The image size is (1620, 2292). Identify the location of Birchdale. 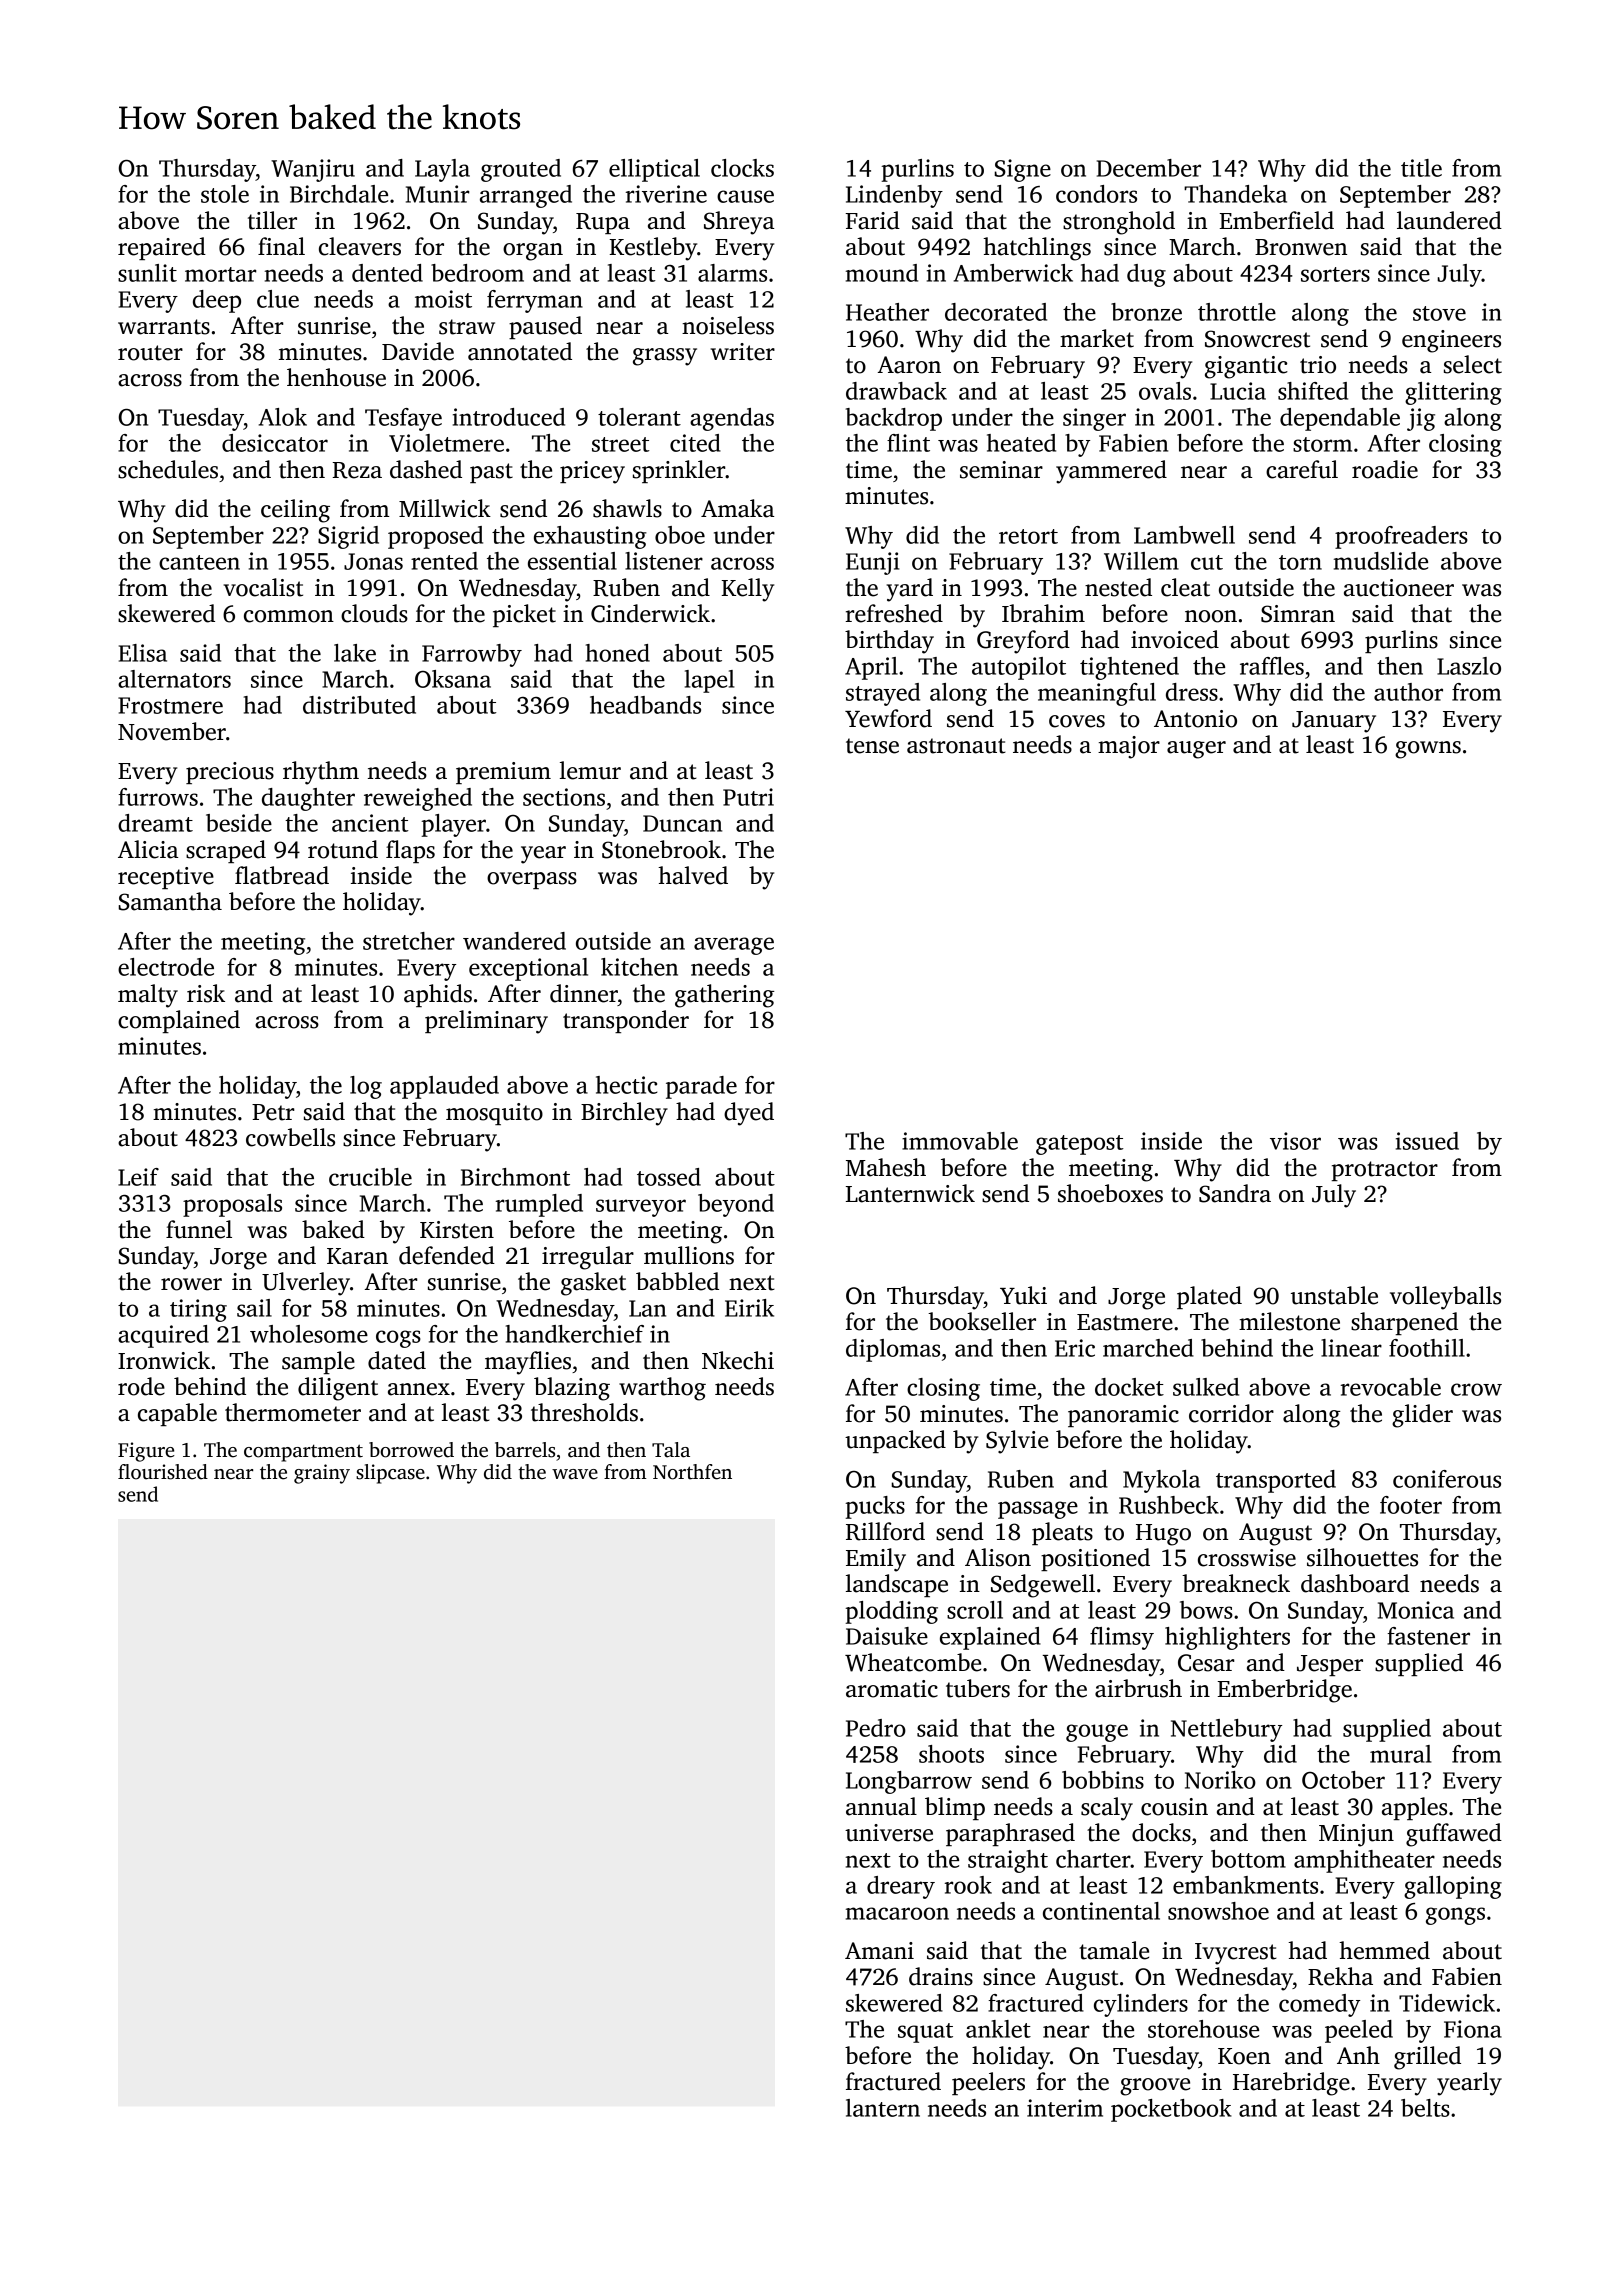
(339, 194).
